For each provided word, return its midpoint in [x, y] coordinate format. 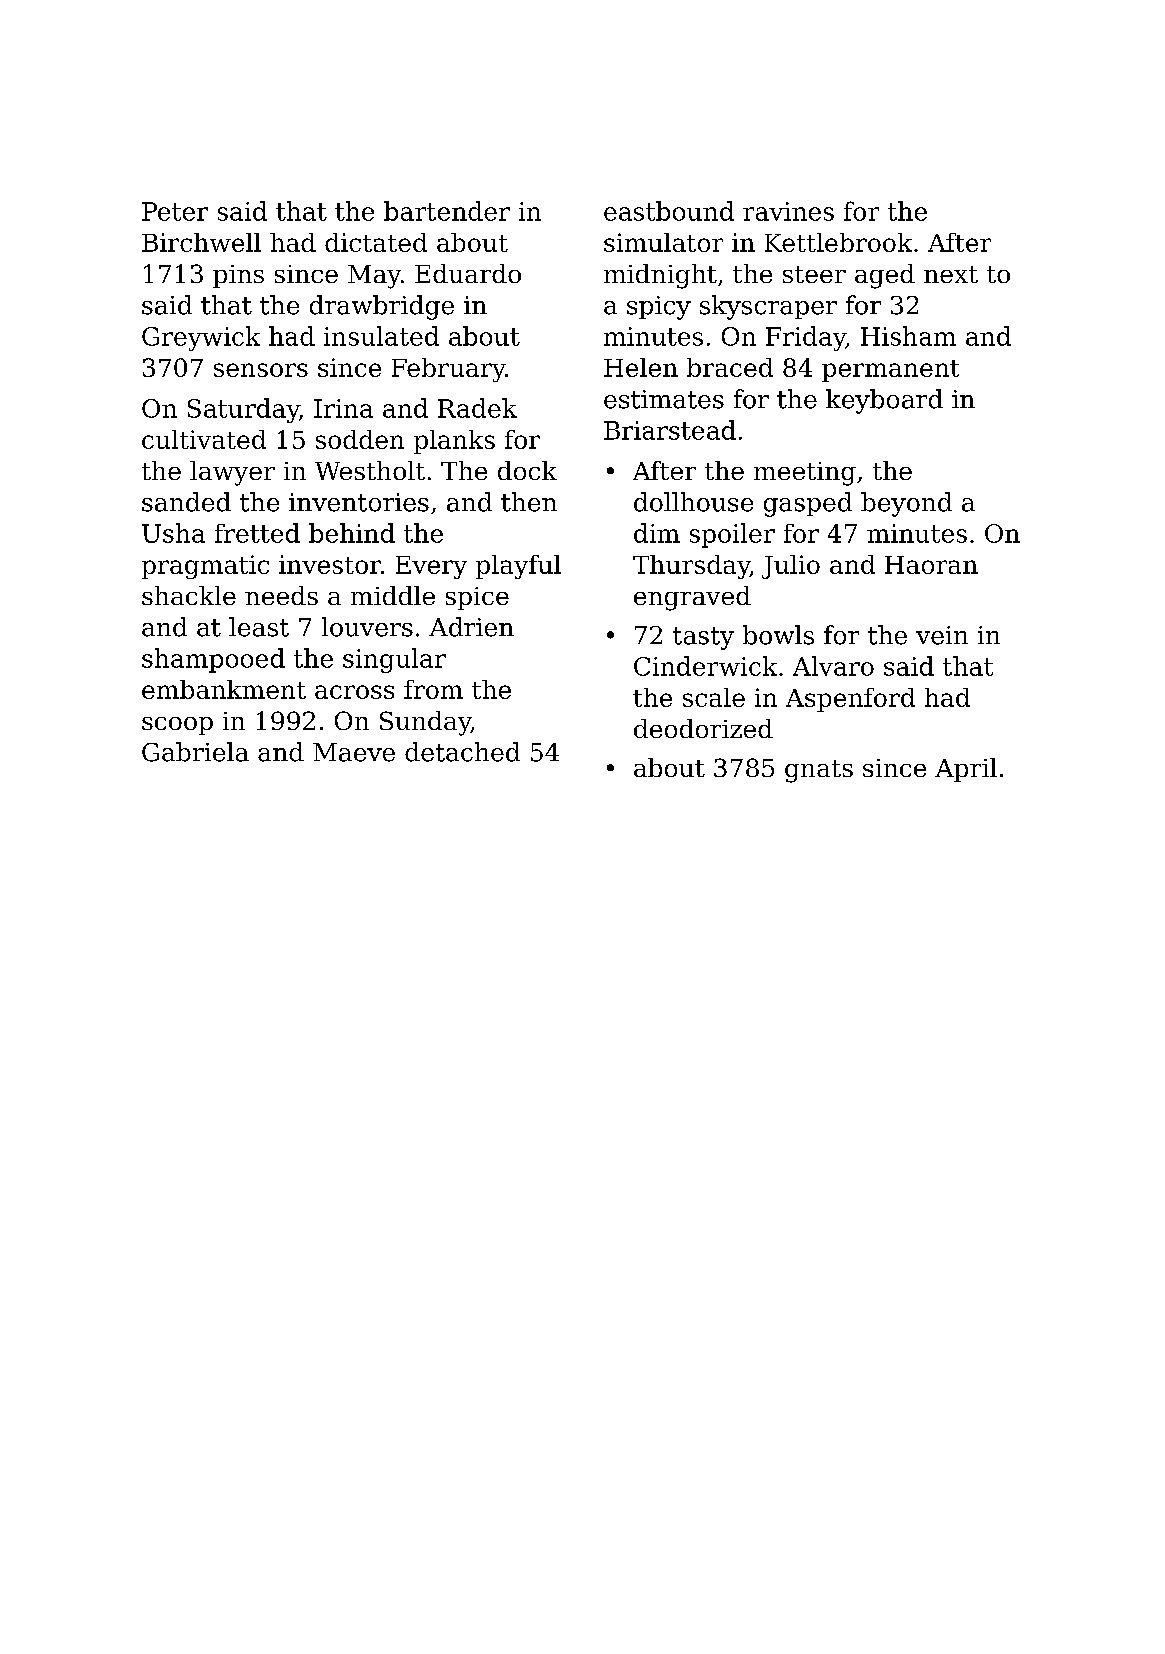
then [529, 502]
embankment [224, 689]
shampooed [213, 660]
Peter [175, 211]
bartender [447, 211]
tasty [703, 638]
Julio [791, 567]
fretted [257, 533]
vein [942, 635]
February [449, 370]
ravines [788, 211]
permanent [890, 371]
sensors [261, 370]
